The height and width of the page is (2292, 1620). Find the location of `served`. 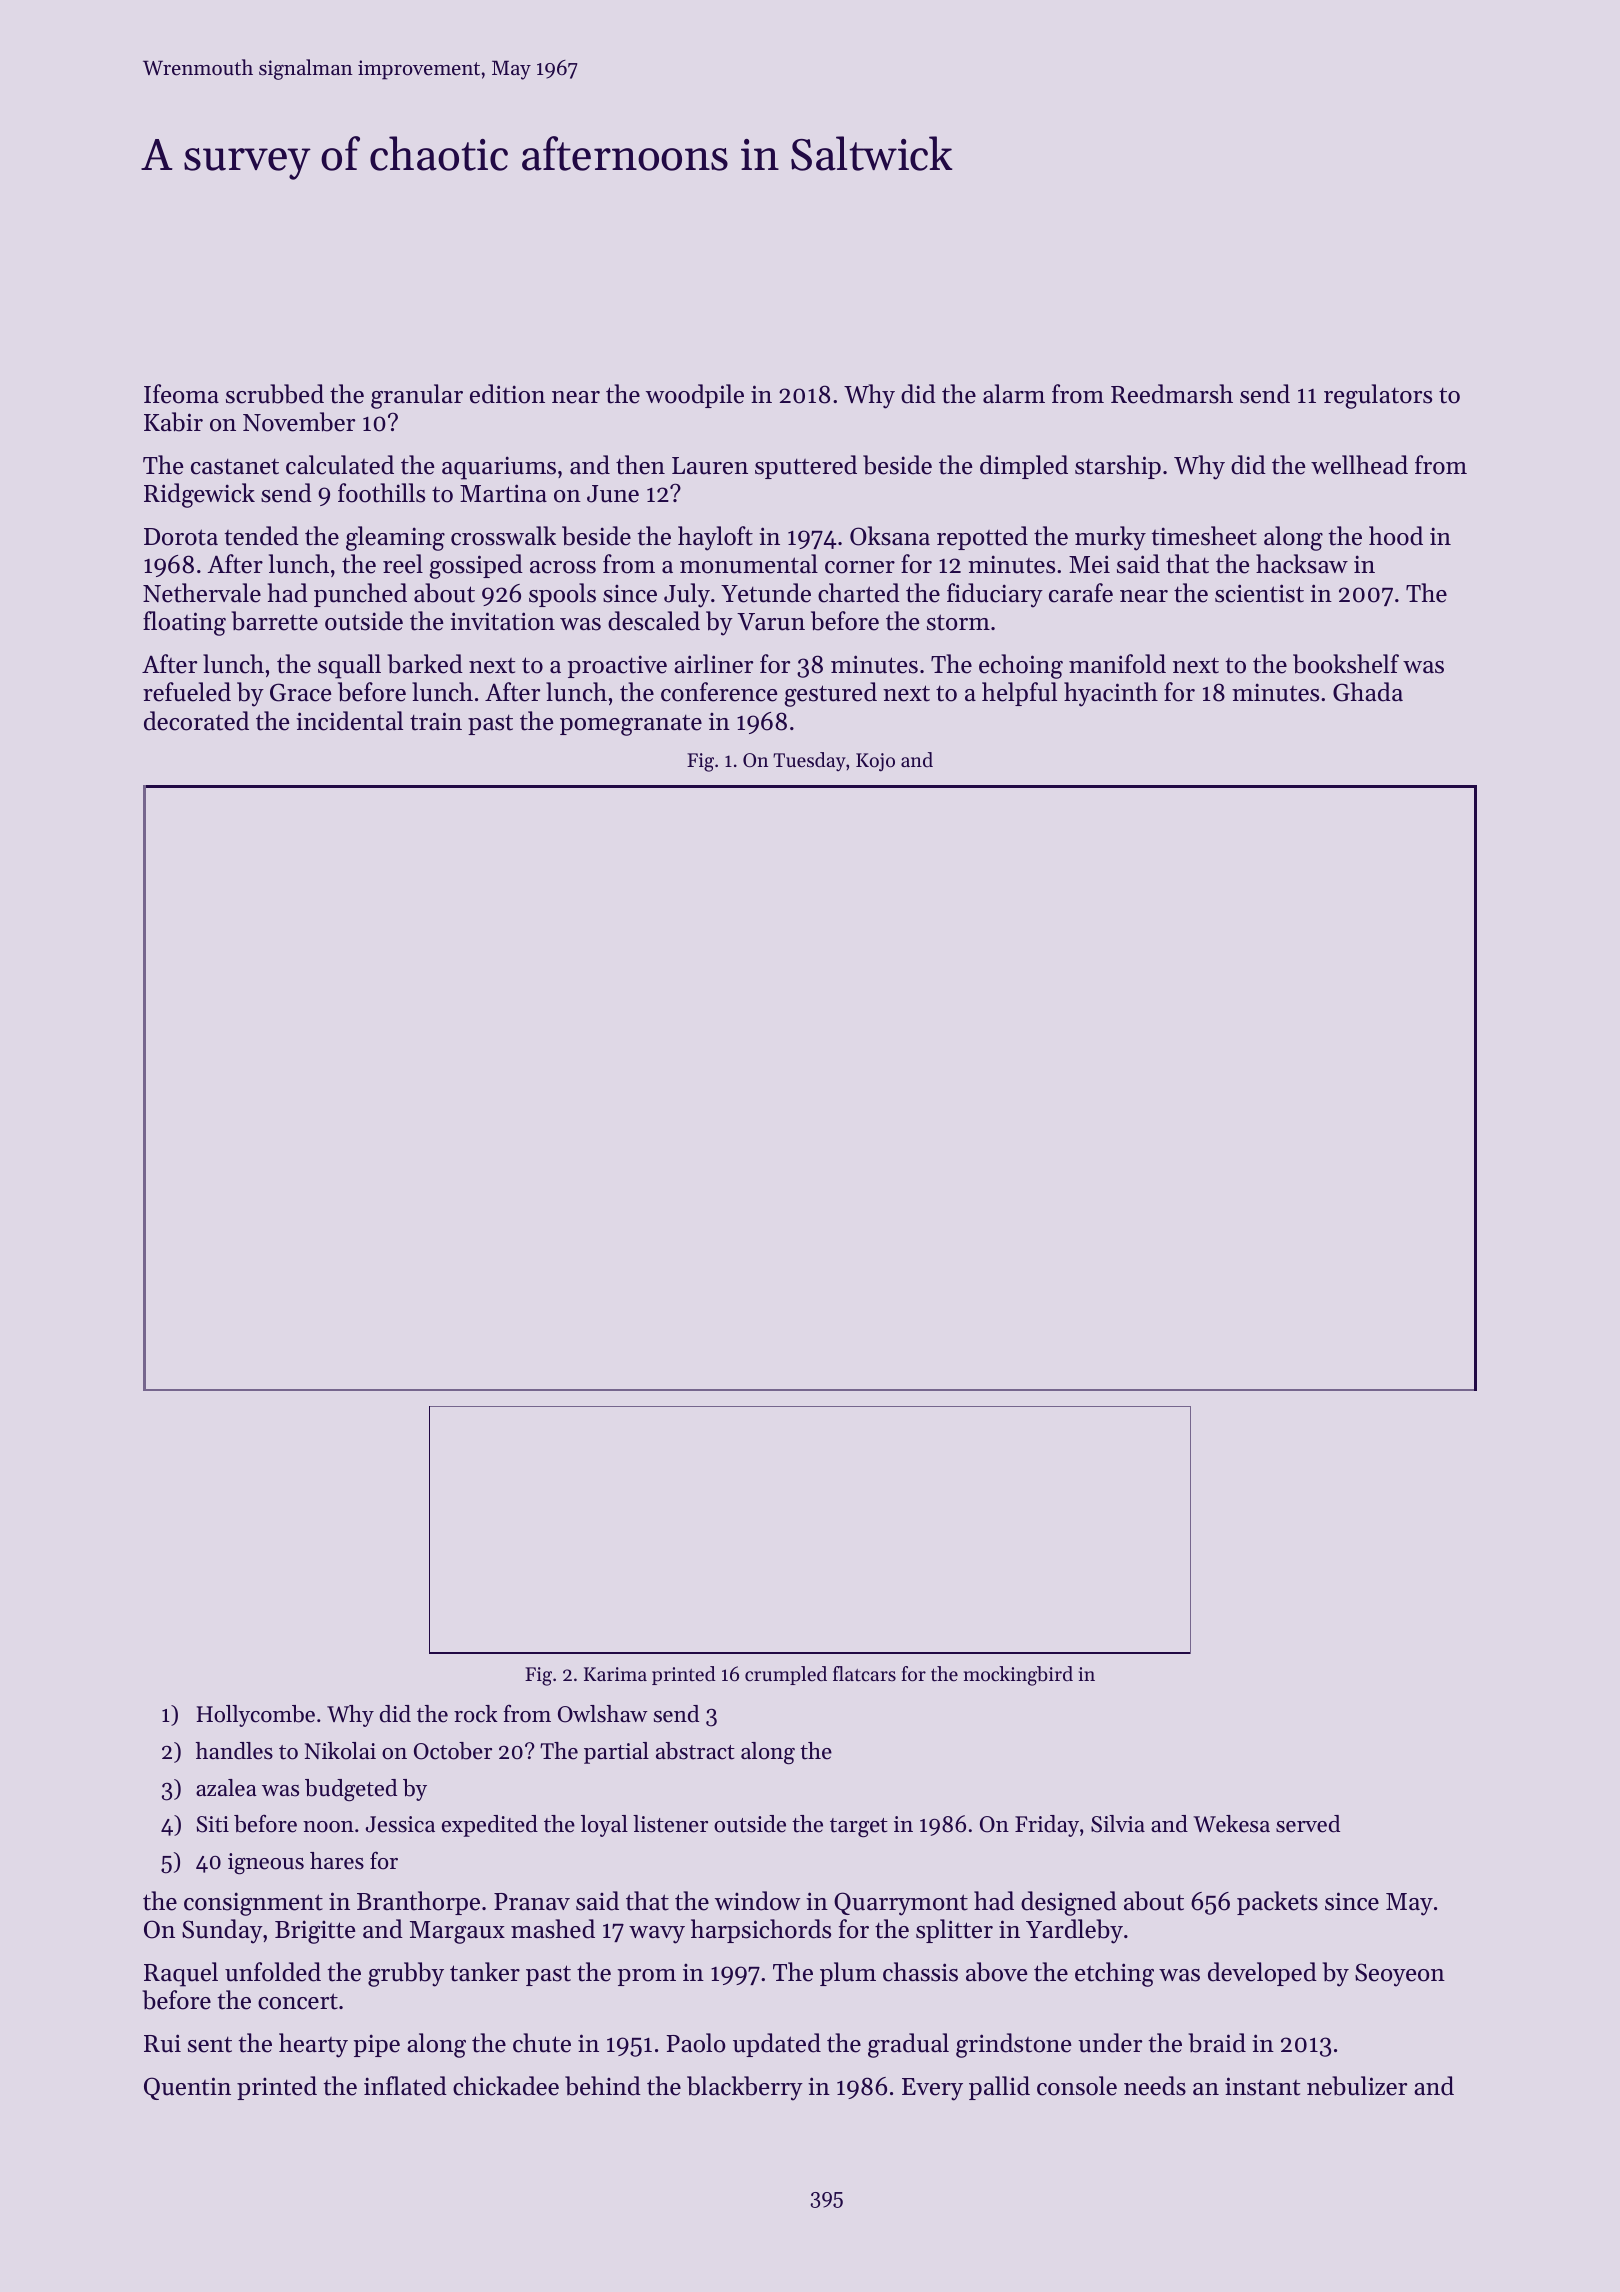

served is located at coordinates (1308, 1824).
